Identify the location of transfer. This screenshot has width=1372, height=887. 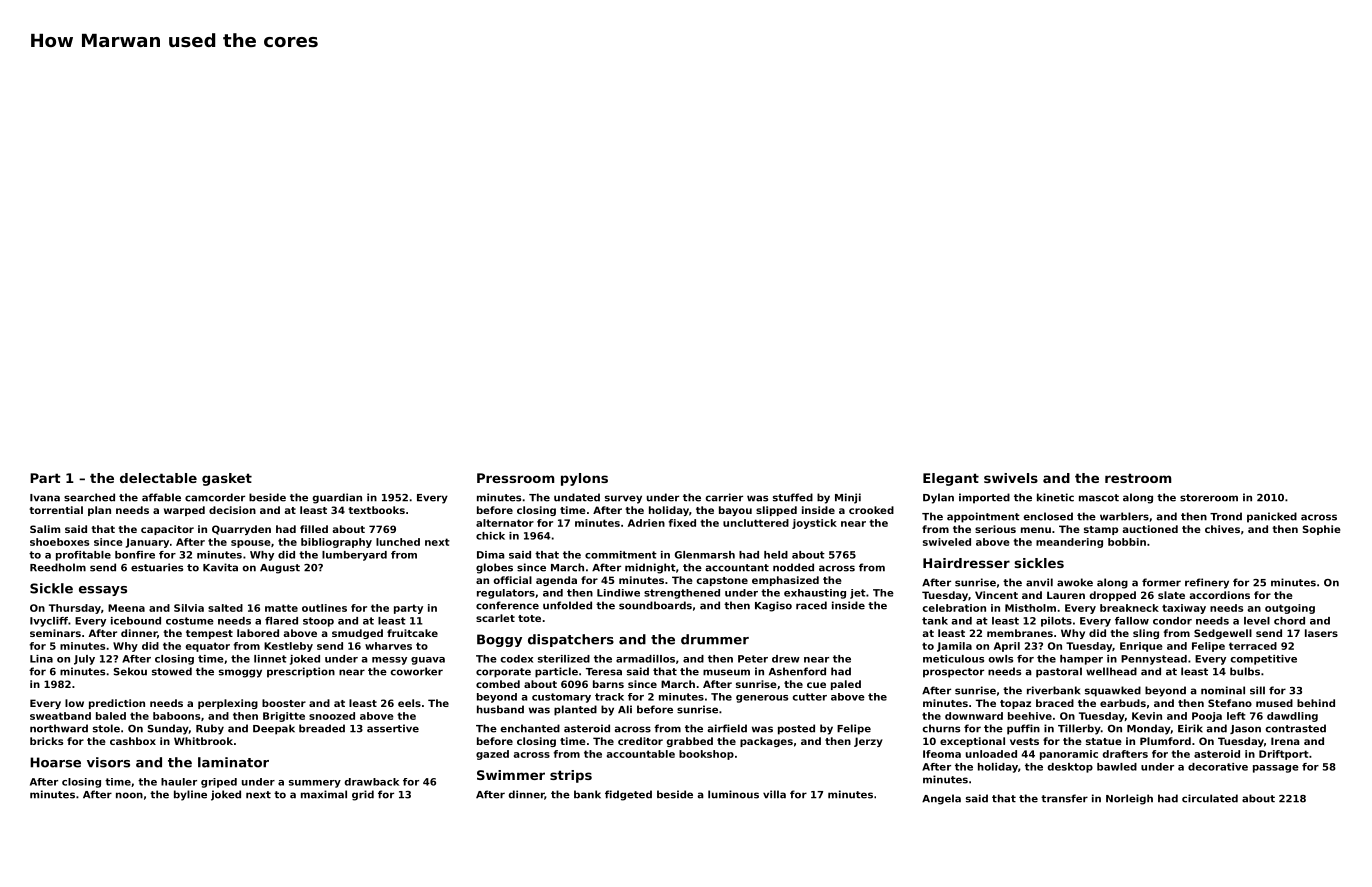
(1064, 798).
